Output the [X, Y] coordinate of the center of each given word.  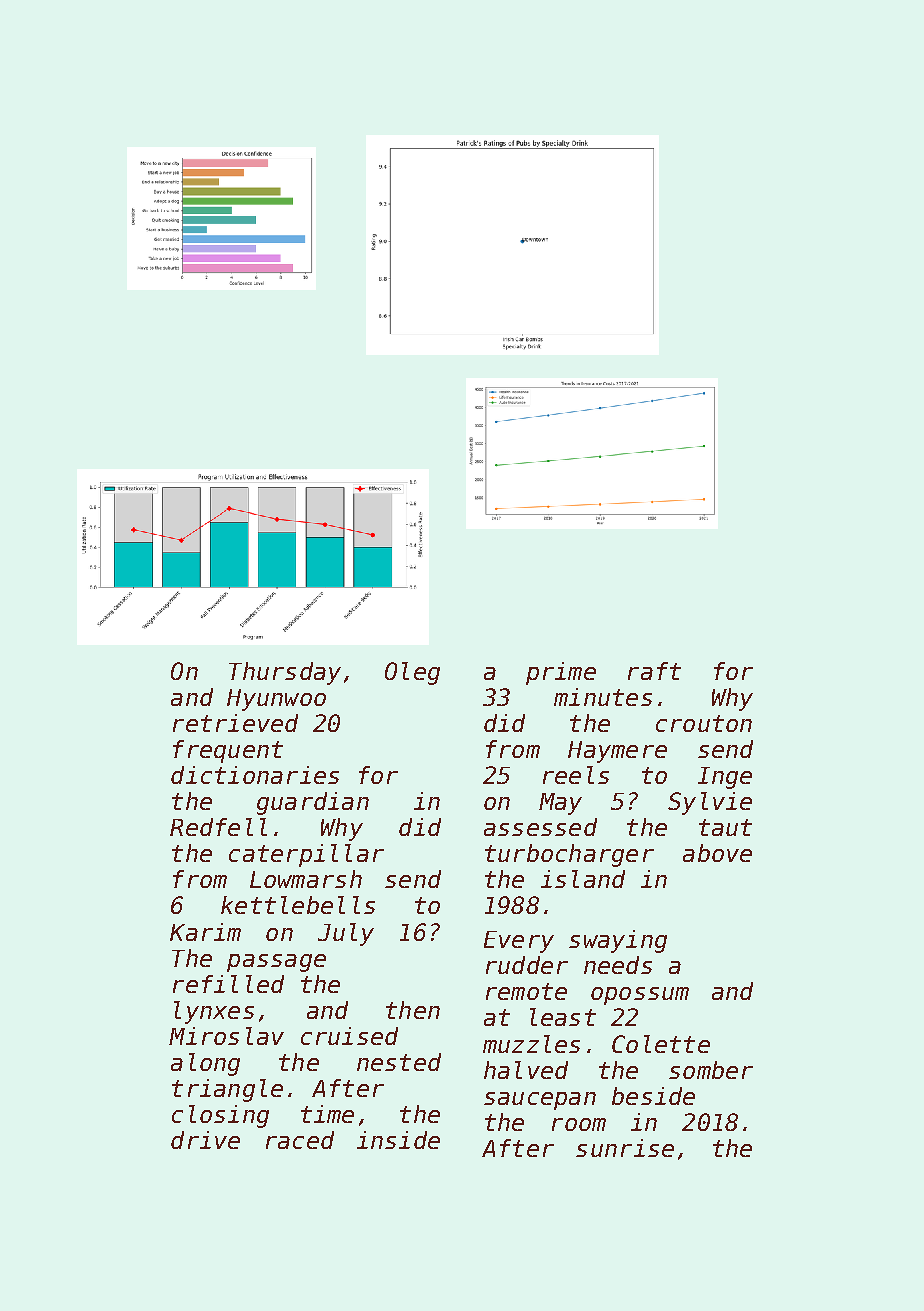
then [413, 1010]
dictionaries [255, 775]
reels [576, 775]
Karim [205, 932]
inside [398, 1140]
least [563, 1017]
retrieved [235, 723]
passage [276, 963]
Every [519, 942]
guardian [313, 803]
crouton [704, 723]
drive [205, 1140]
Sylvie [710, 803]
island [583, 879]
